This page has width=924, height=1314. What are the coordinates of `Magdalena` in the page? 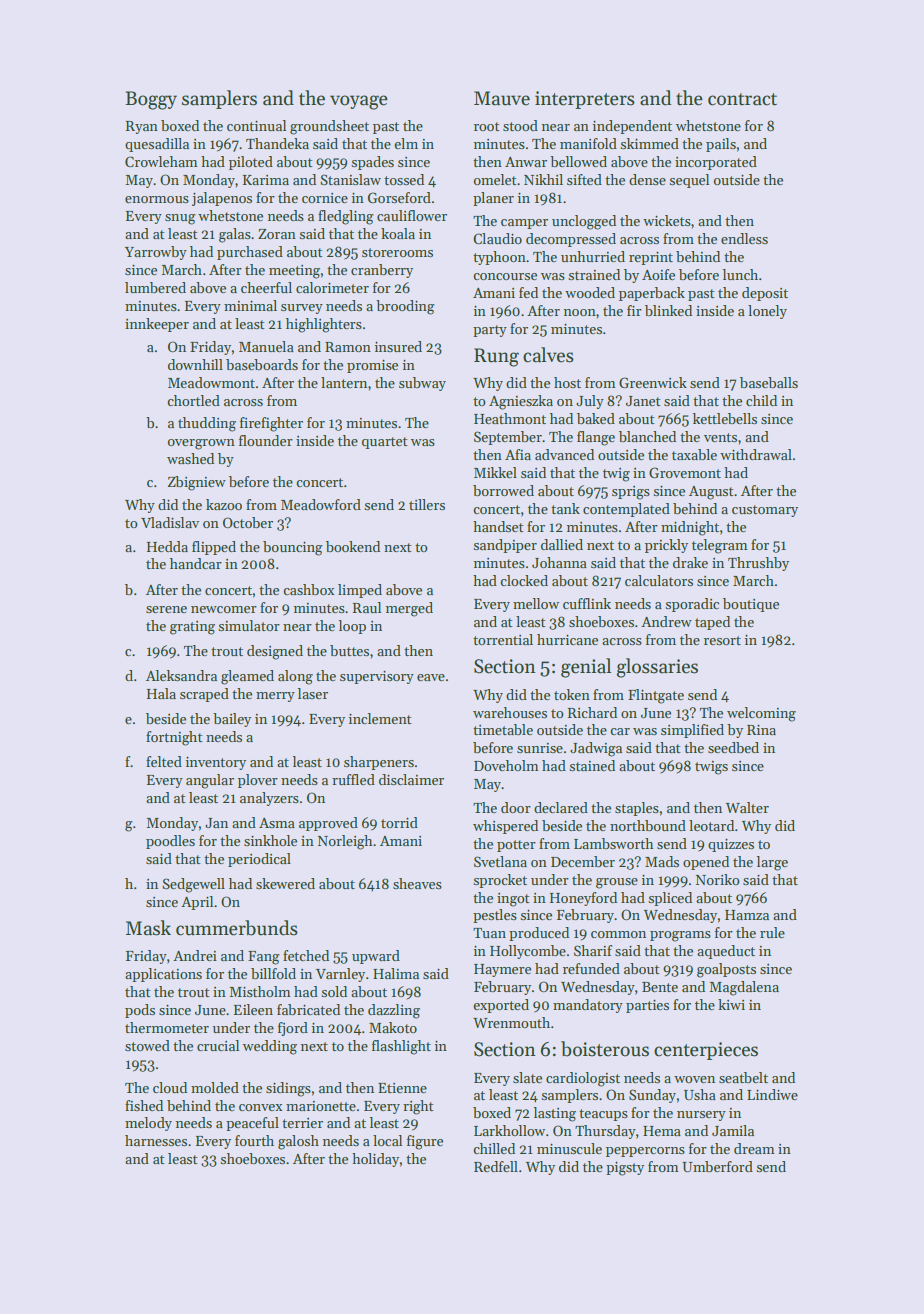 It's located at (744, 988).
